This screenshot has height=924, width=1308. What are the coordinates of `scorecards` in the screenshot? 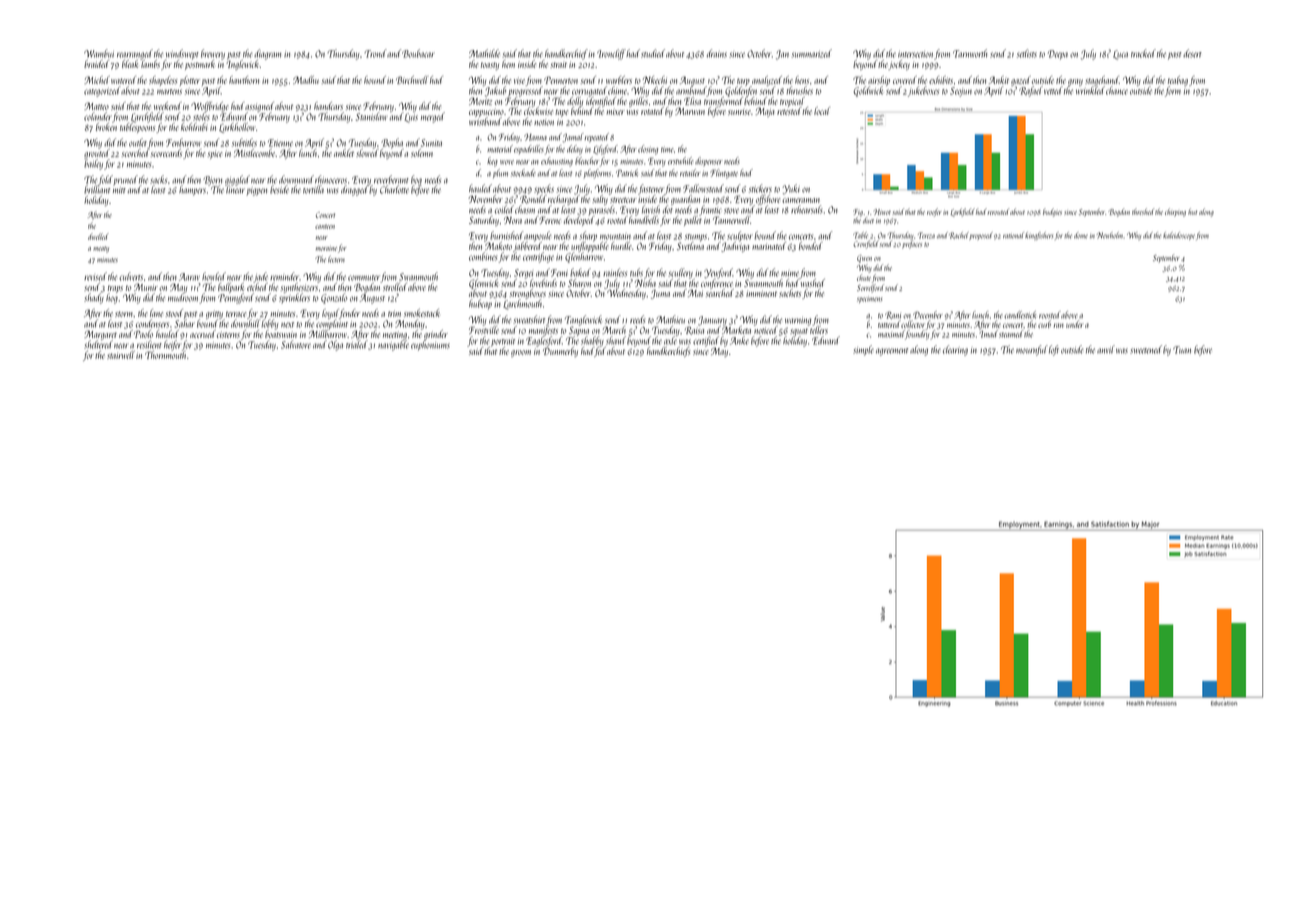 It's located at (166, 153).
